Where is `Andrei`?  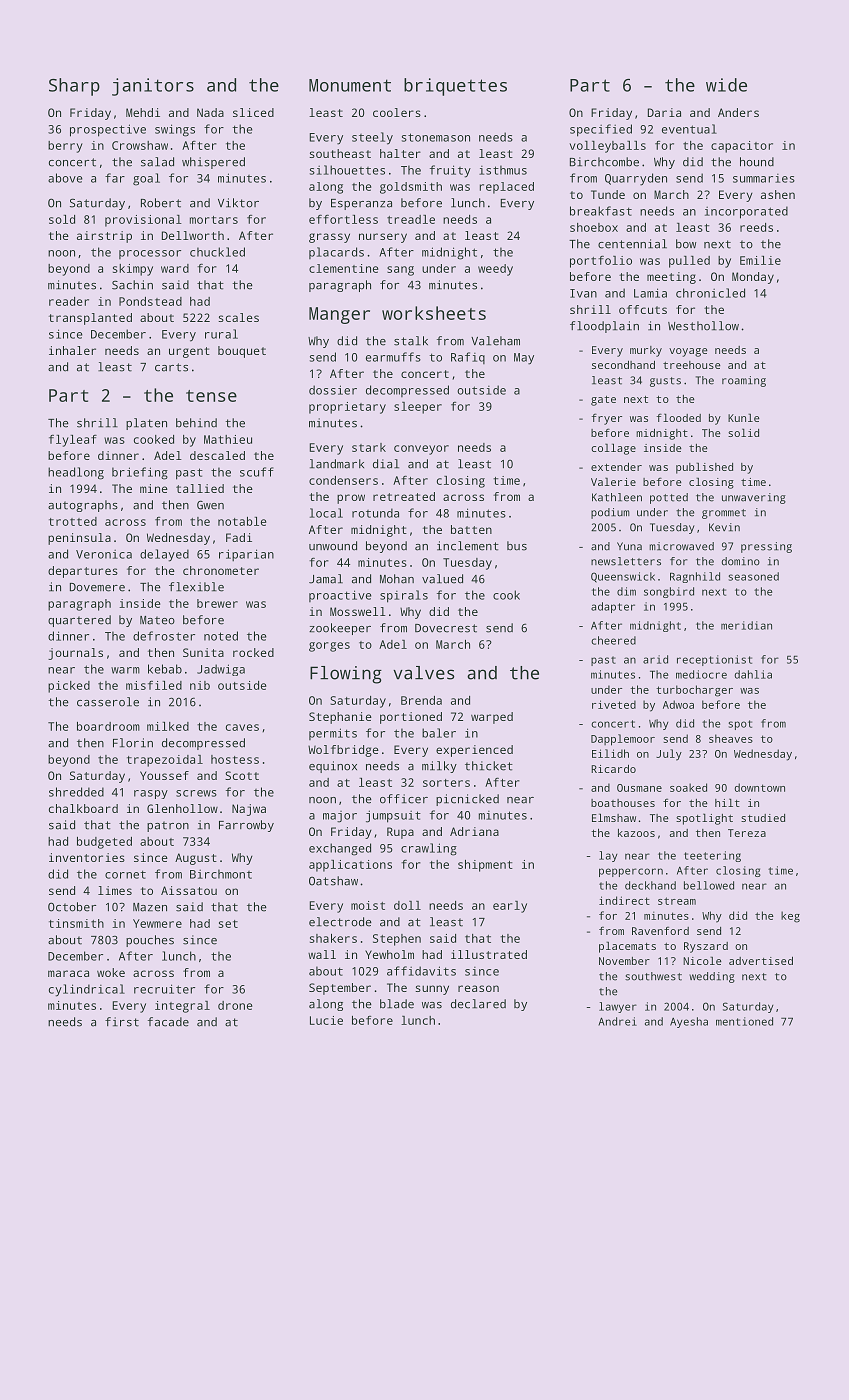
Andrei is located at coordinates (617, 1021).
